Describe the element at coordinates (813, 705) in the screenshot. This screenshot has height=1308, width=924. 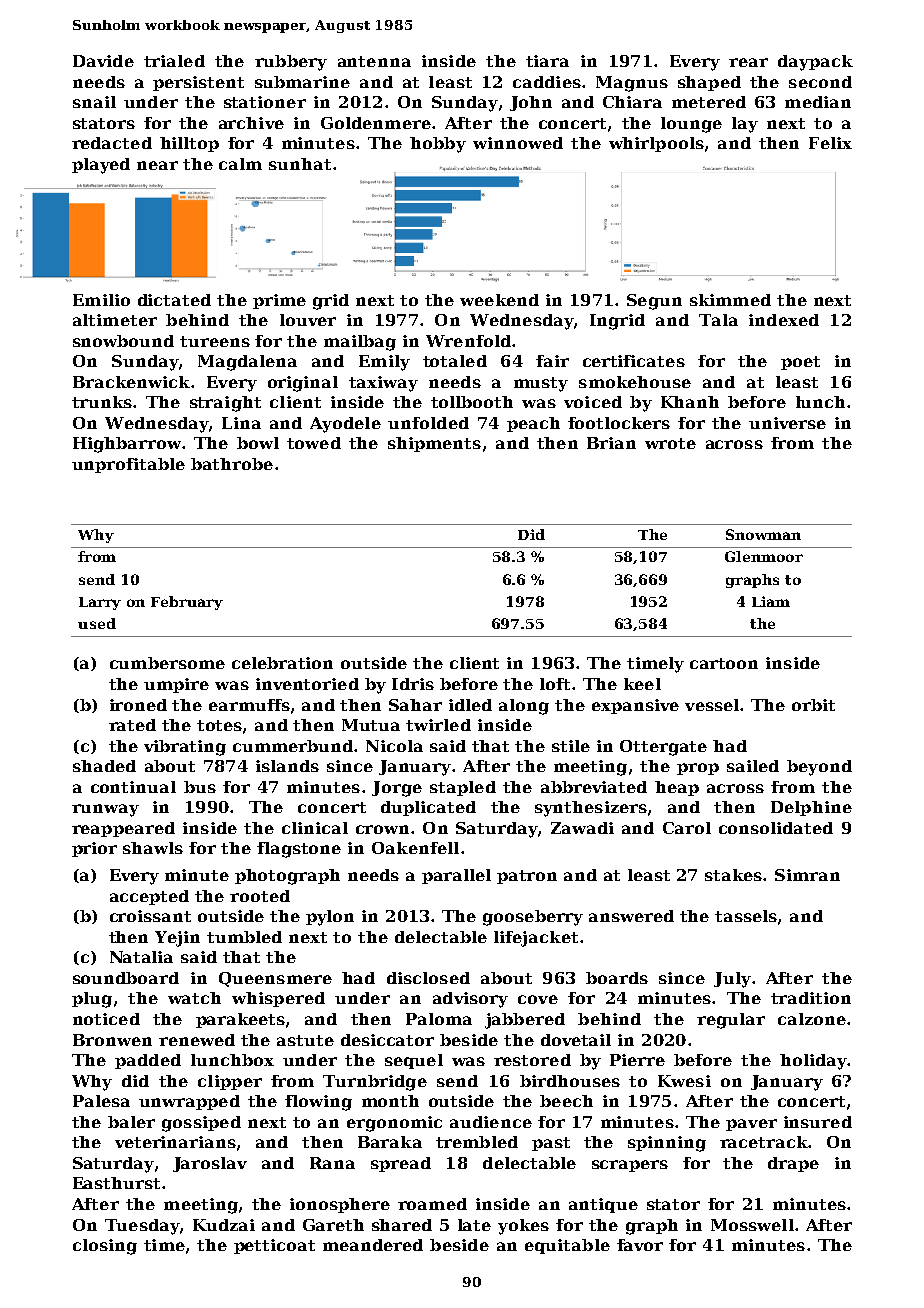
I see `orbit` at that location.
